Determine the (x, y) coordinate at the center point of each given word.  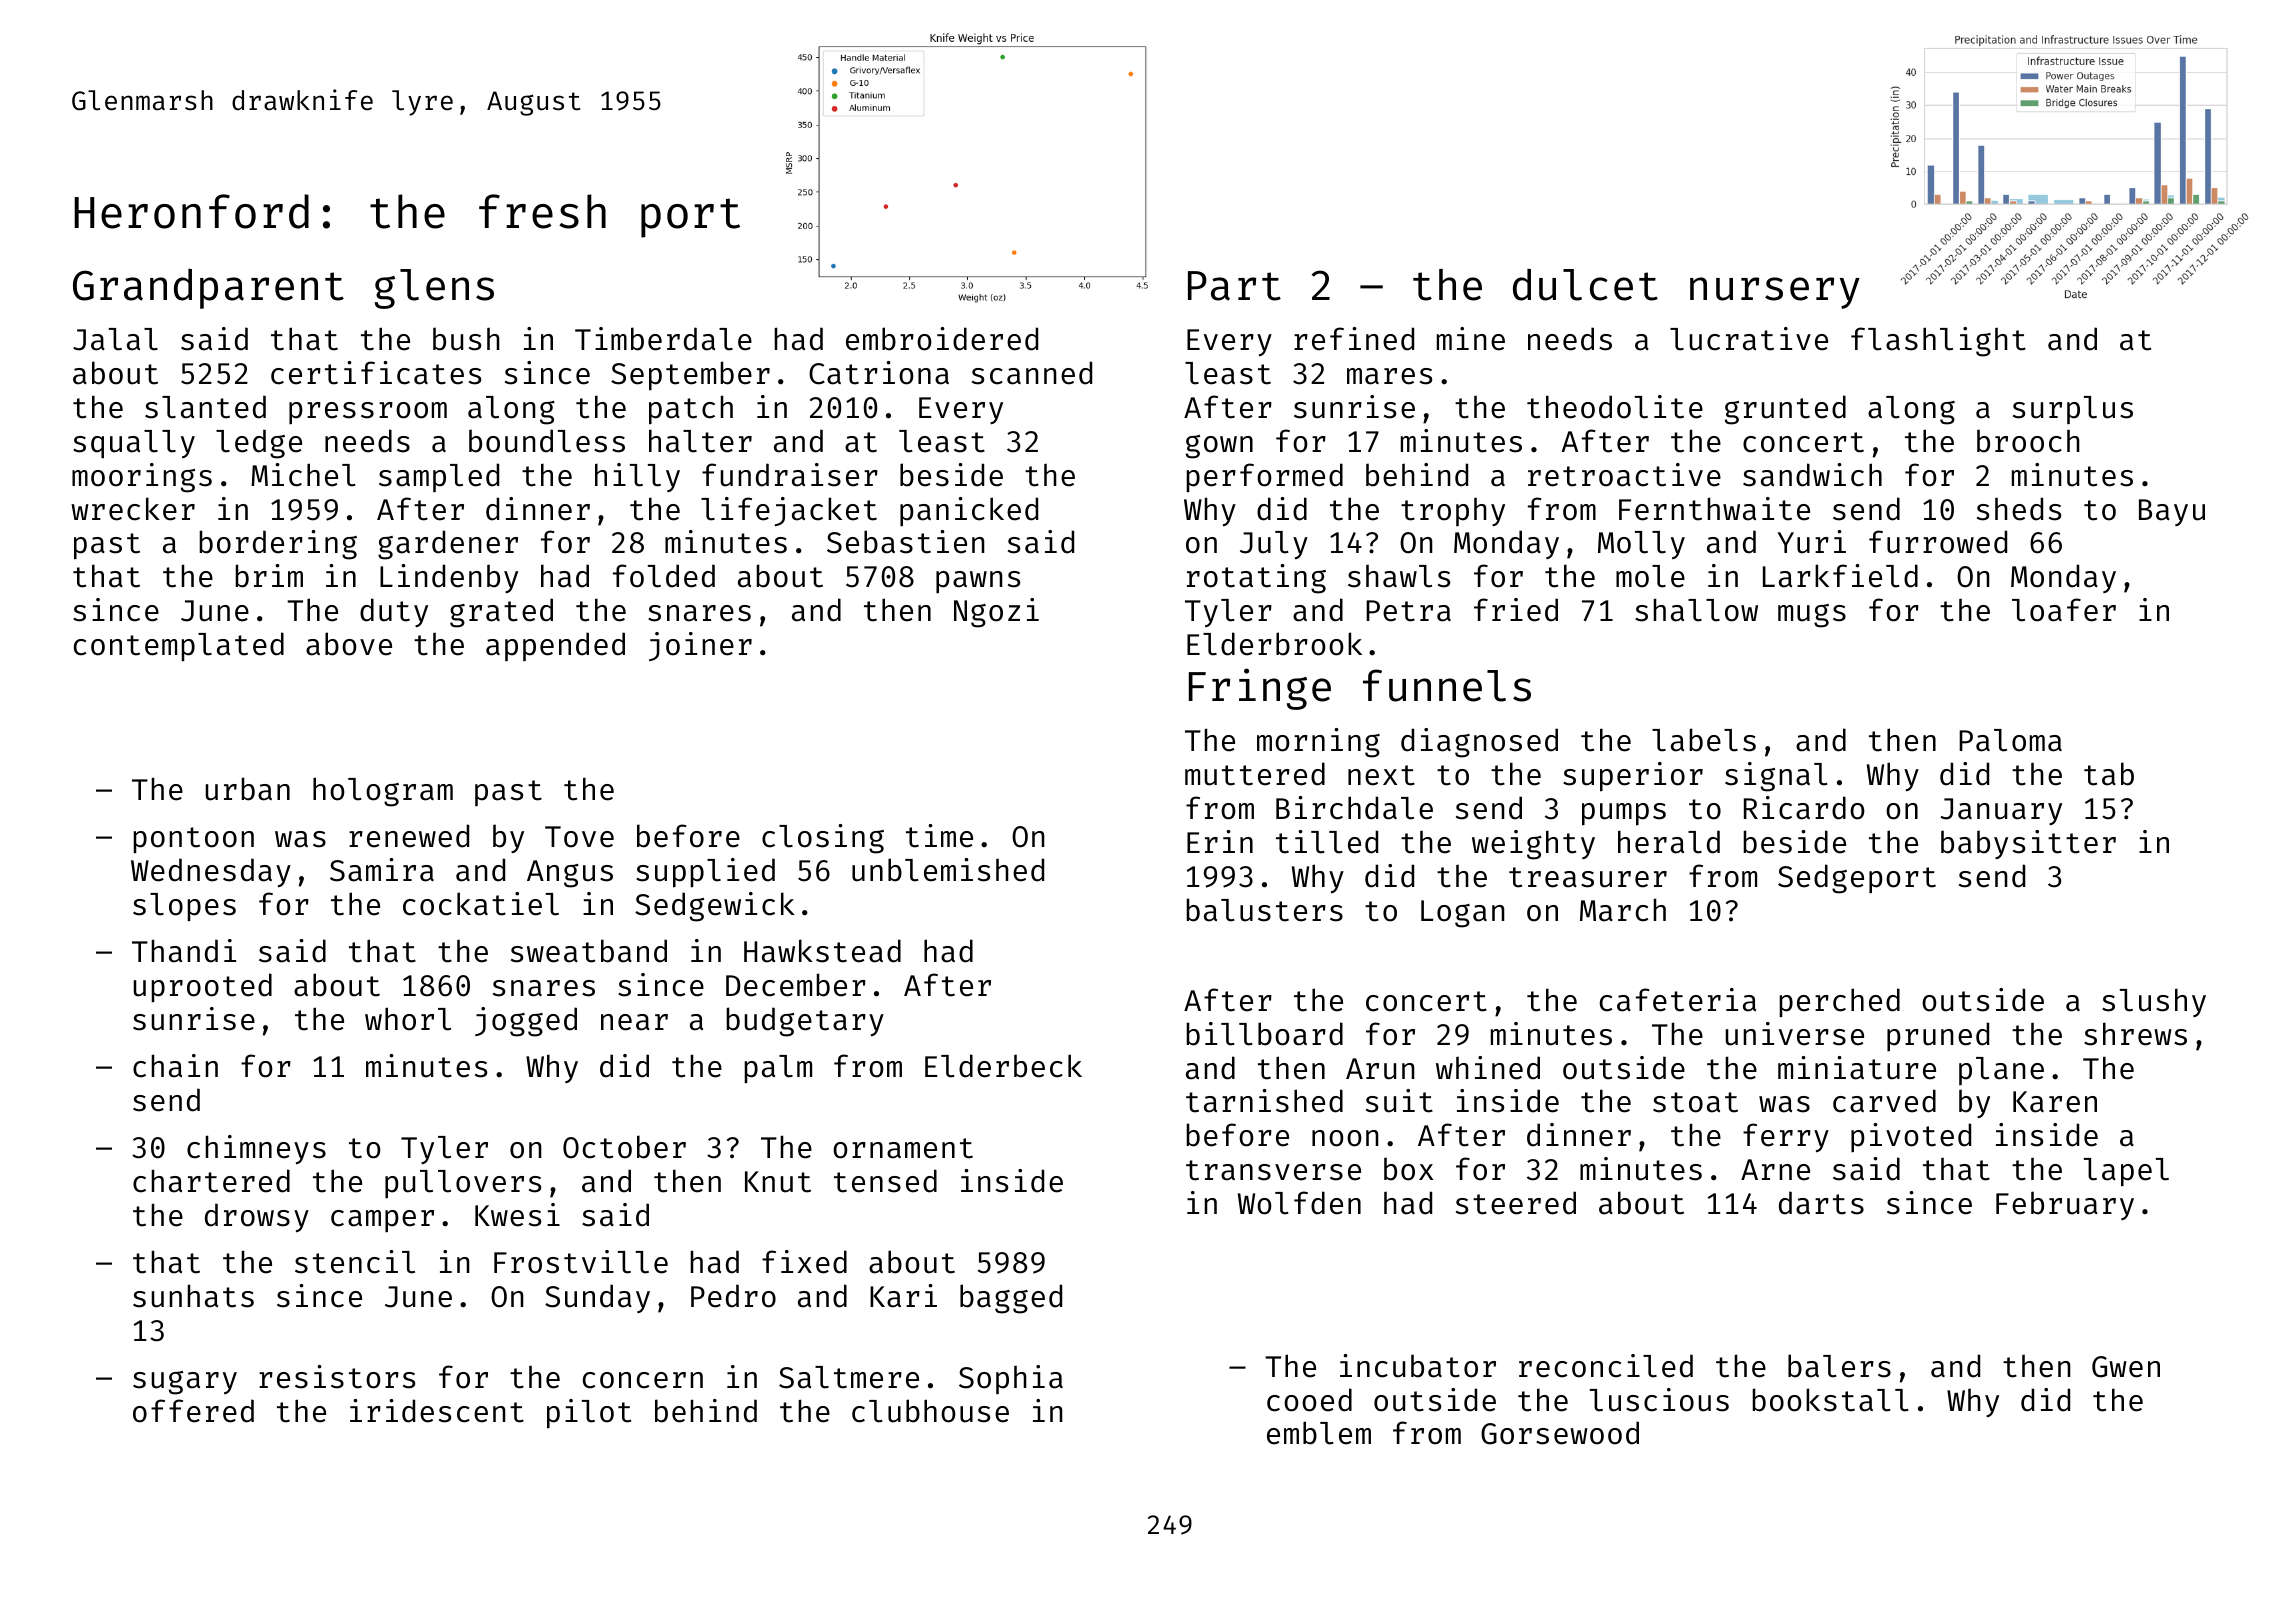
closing (823, 839)
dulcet (1585, 284)
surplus (2073, 410)
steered (1516, 1203)
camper (382, 1221)
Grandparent (208, 288)
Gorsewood (1560, 1433)
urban (247, 789)
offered (193, 1411)
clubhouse (930, 1411)
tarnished (1264, 1101)
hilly (637, 477)
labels (1704, 740)
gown (1219, 447)
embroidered (942, 339)
